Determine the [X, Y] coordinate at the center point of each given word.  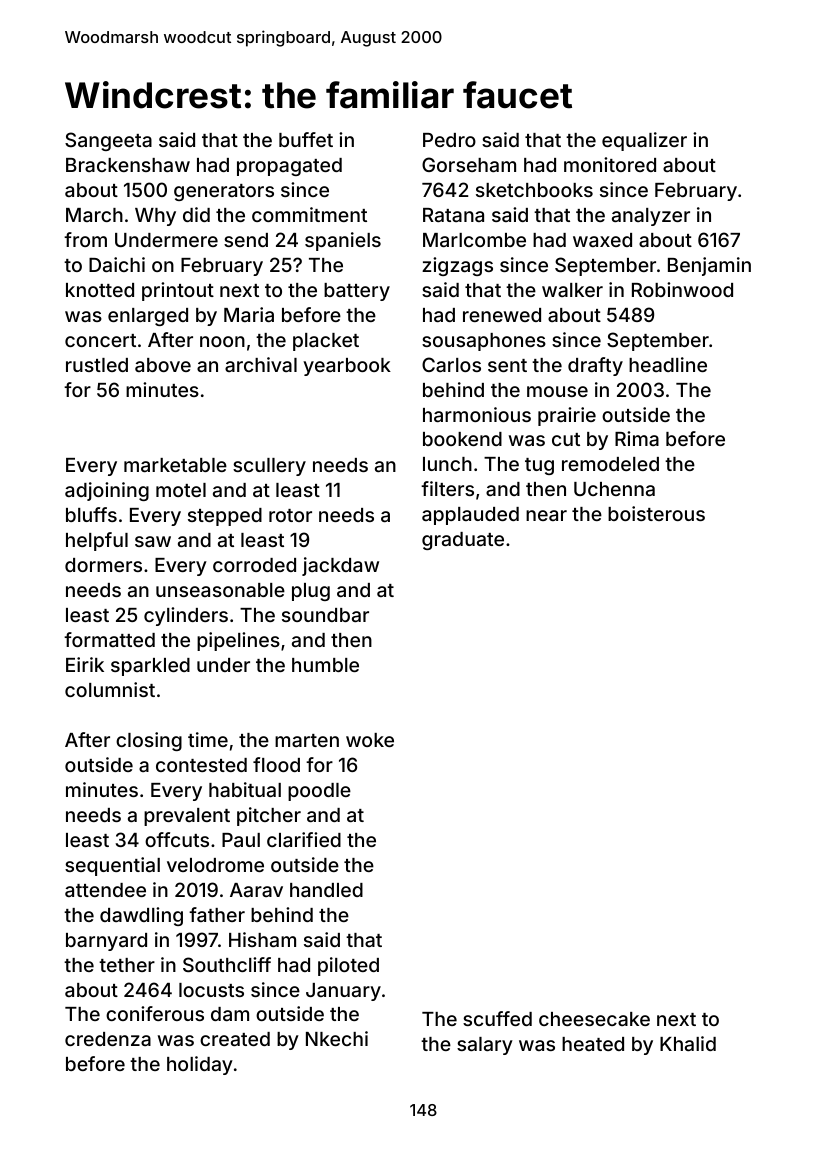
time [208, 739]
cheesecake [594, 1019]
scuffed [497, 1018]
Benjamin [709, 266]
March [94, 215]
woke [370, 740]
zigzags [457, 266]
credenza [108, 1039]
